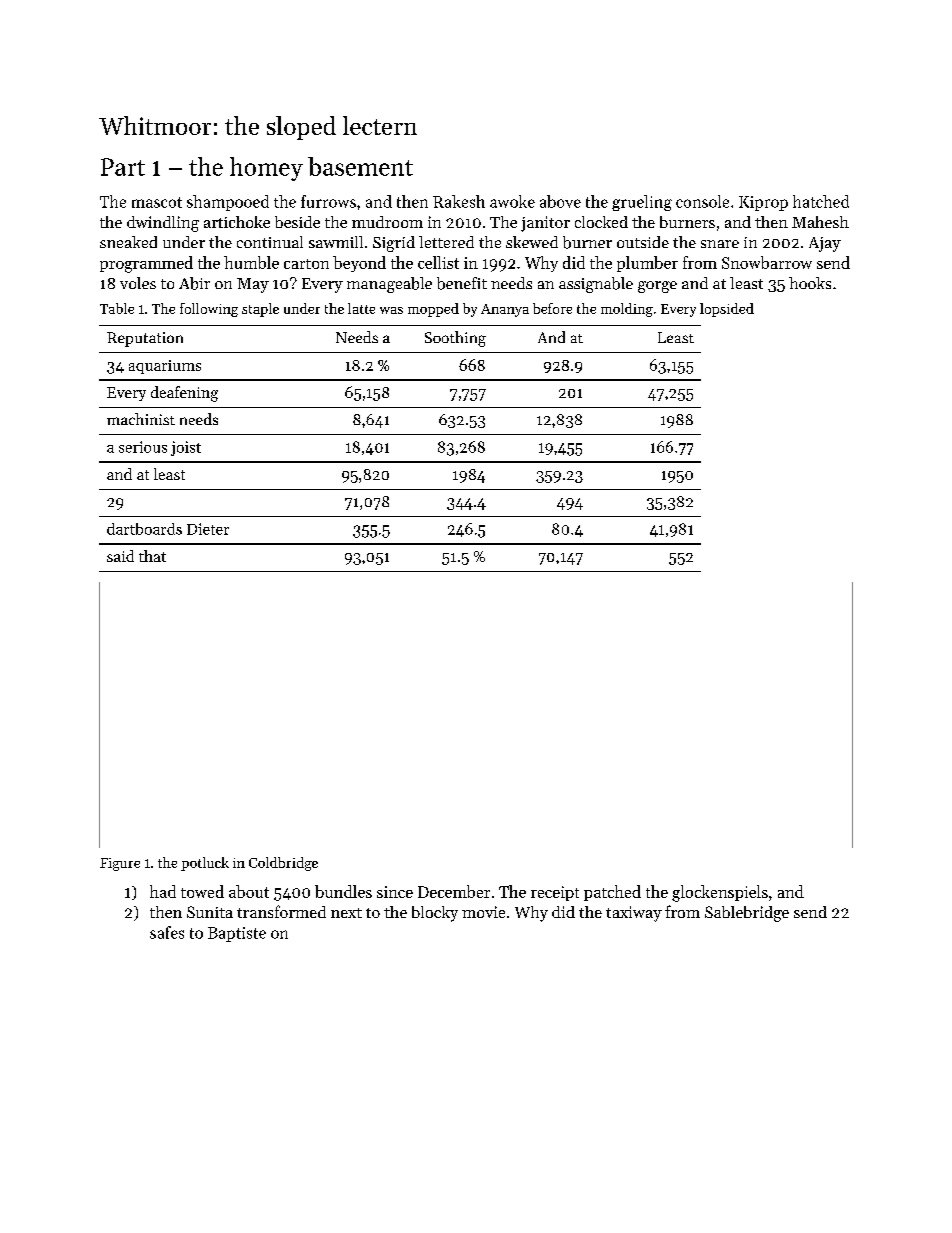 The width and height of the screenshot is (952, 1233). What do you see at coordinates (555, 893) in the screenshot?
I see `receipt` at bounding box center [555, 893].
